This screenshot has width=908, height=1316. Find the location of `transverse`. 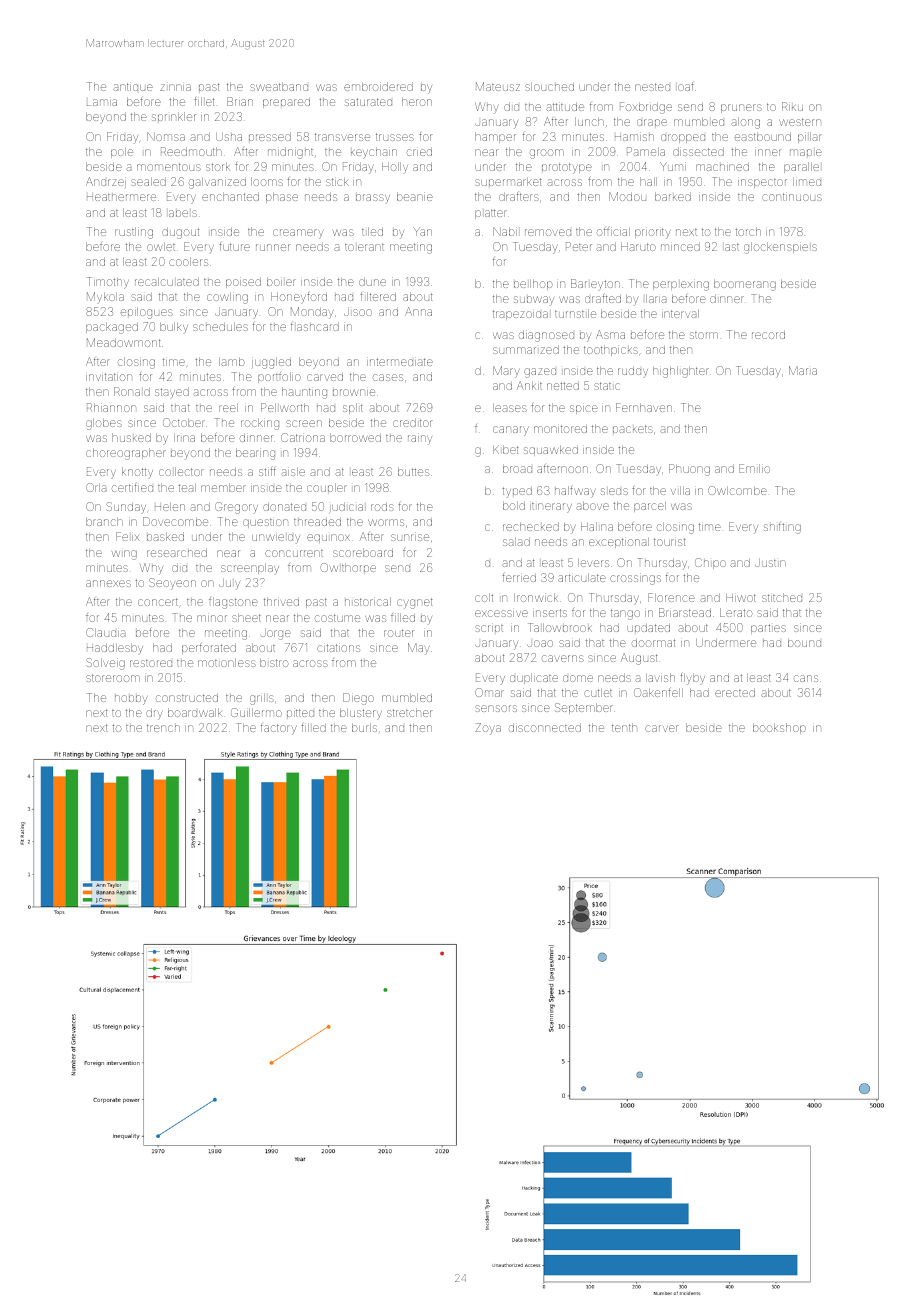

transverse is located at coordinates (342, 137).
